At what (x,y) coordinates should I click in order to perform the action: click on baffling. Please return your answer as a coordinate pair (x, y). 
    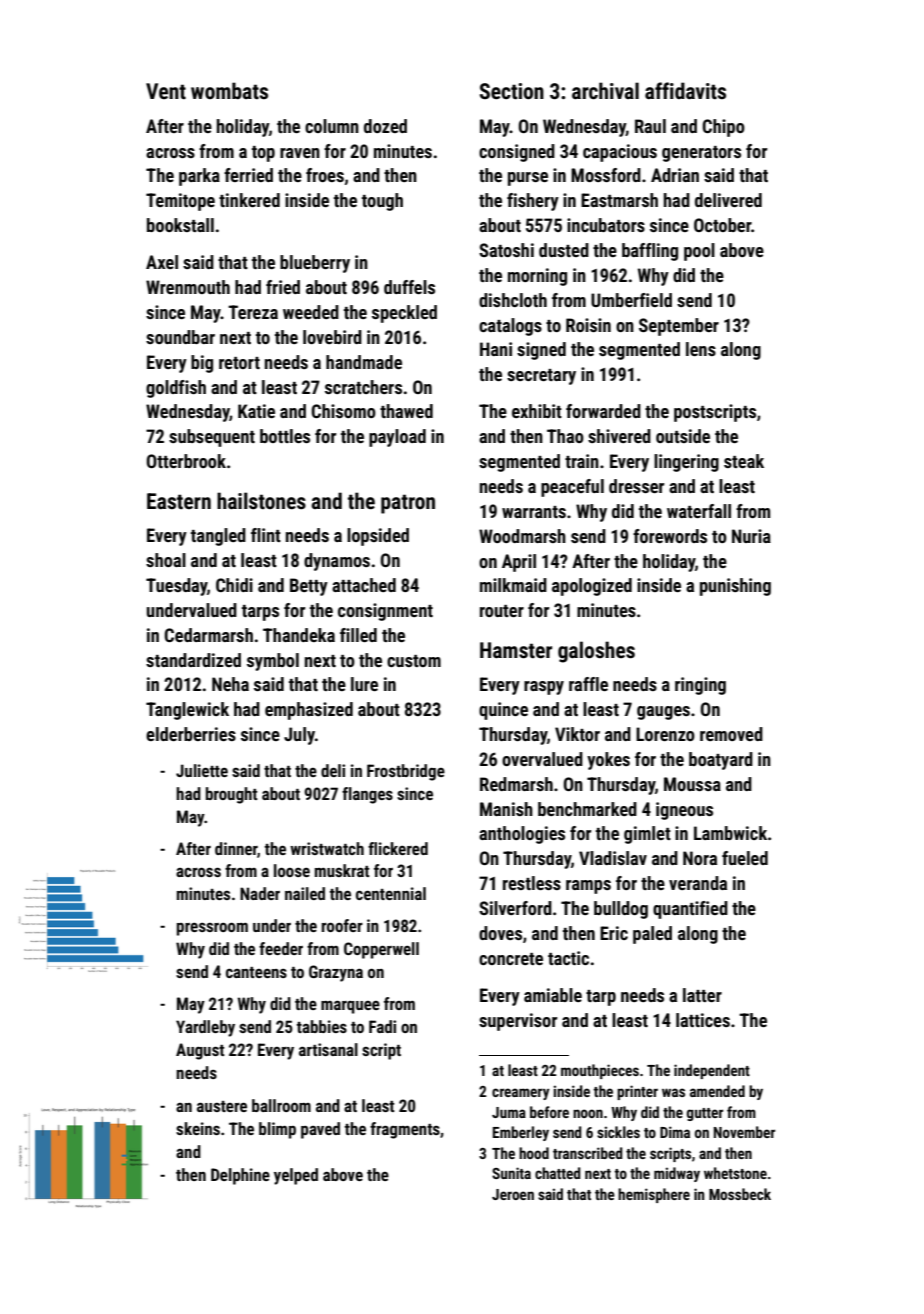
    Looking at the image, I should click on (650, 252).
